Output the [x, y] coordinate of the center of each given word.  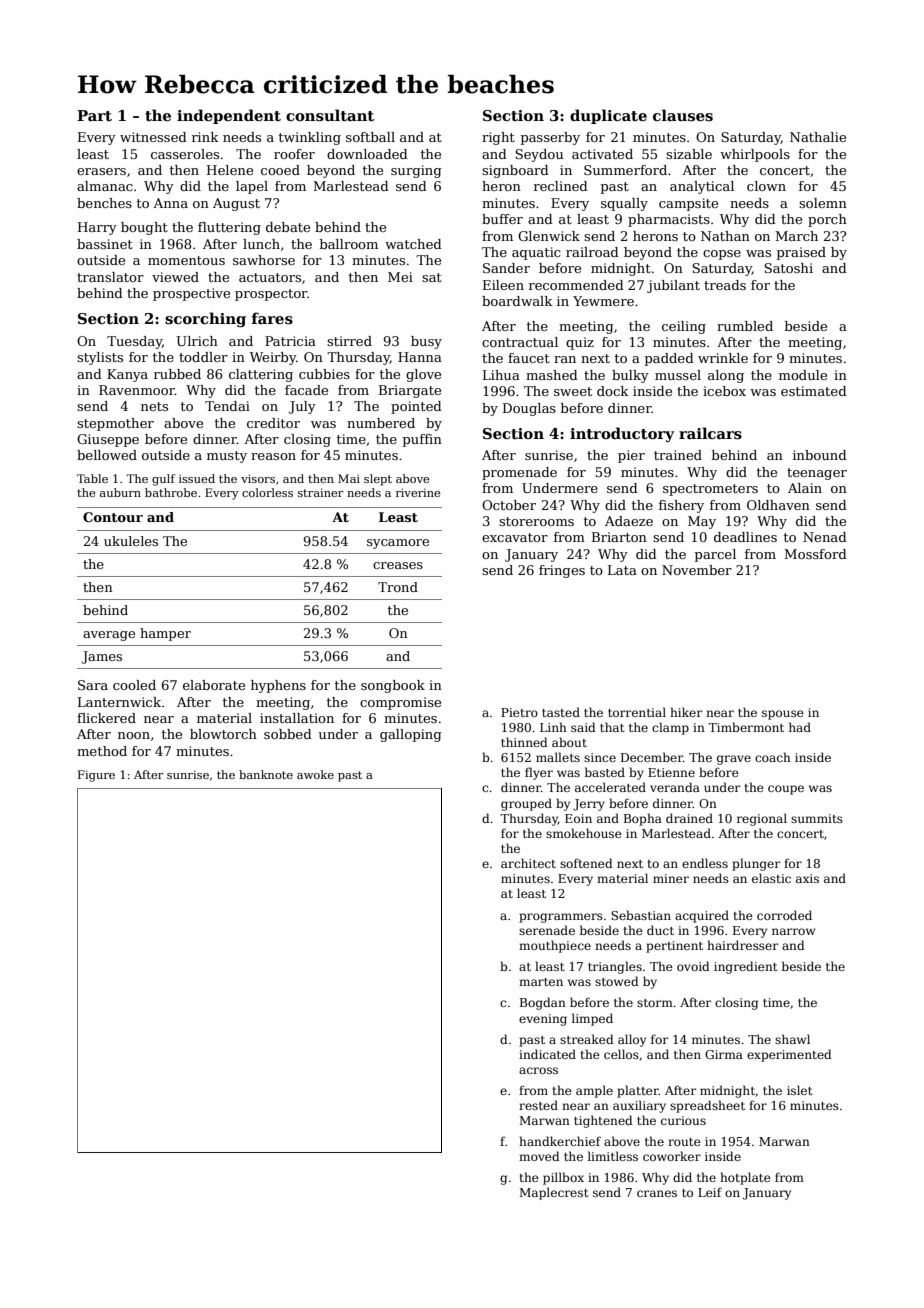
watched [413, 244]
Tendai [227, 406]
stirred [349, 341]
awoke [315, 774]
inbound [820, 455]
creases [398, 565]
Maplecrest [554, 1193]
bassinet [105, 244]
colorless [267, 492]
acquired [702, 916]
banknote [266, 774]
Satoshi [788, 268]
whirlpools [755, 155]
